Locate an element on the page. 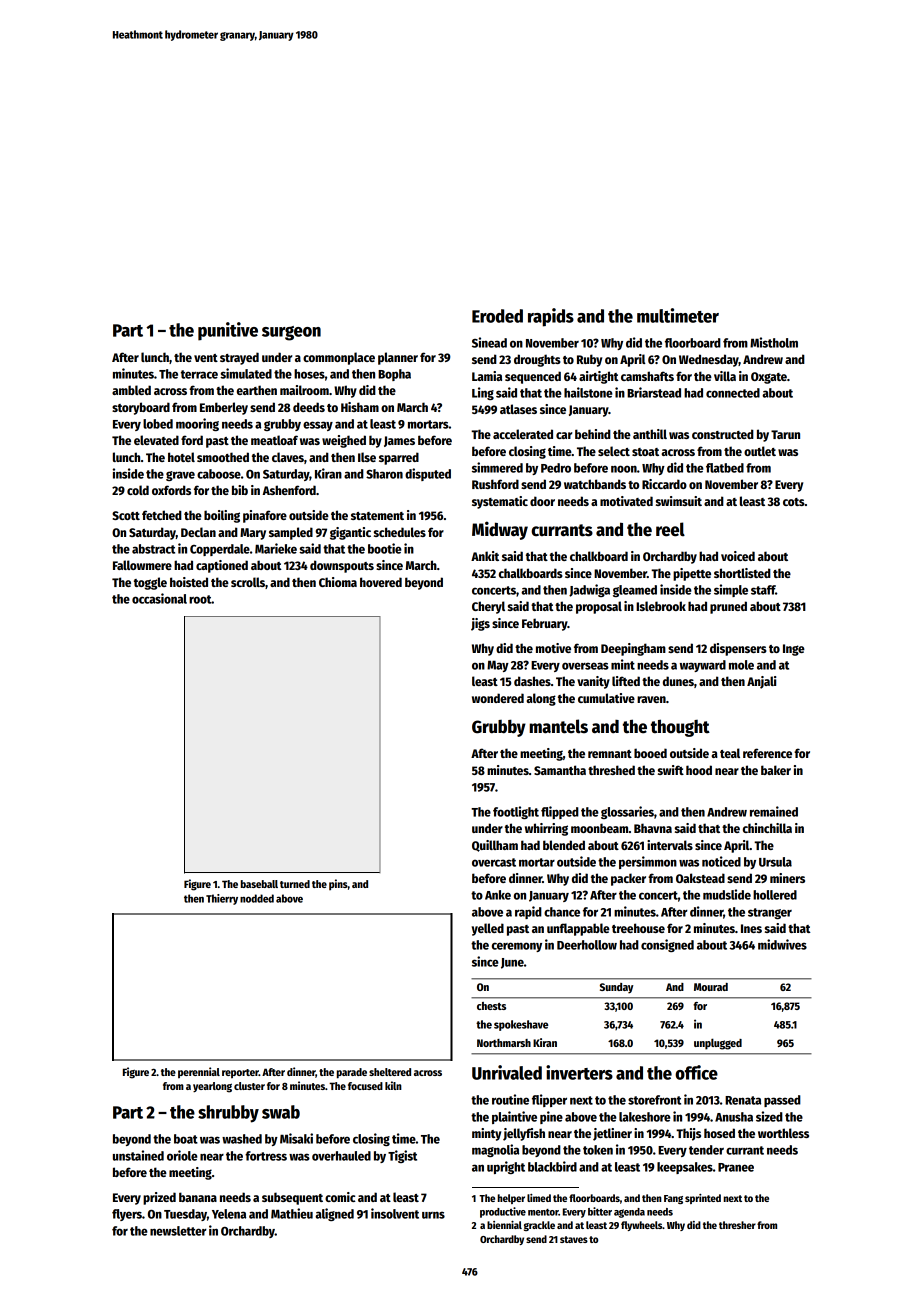 The height and width of the image is (1308, 924). biennial is located at coordinates (504, 1225).
